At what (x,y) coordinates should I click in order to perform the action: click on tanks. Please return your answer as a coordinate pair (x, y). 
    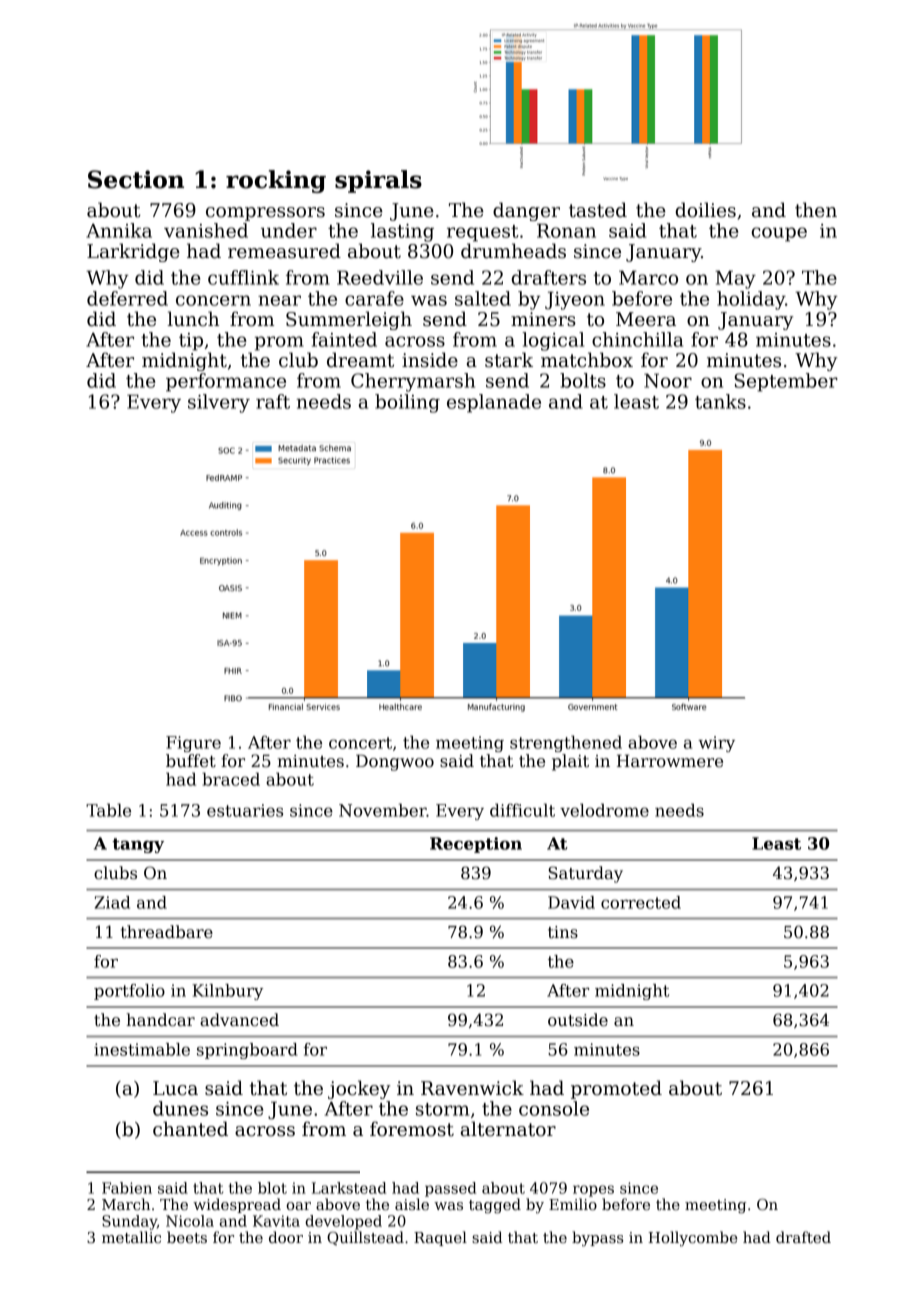
    Looking at the image, I should click on (720, 401).
